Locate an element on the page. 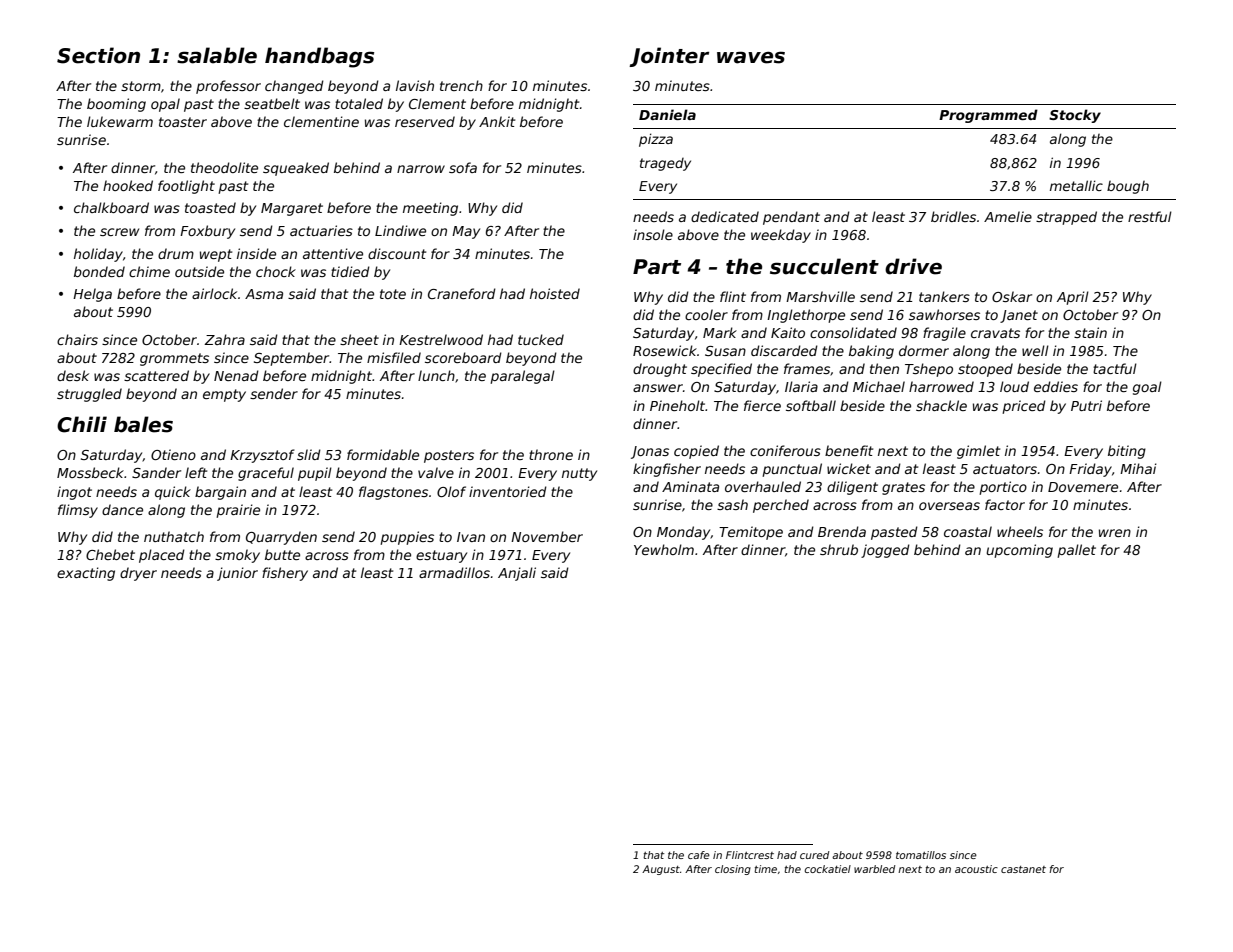 The width and height of the page is (1233, 952). November is located at coordinates (547, 536).
